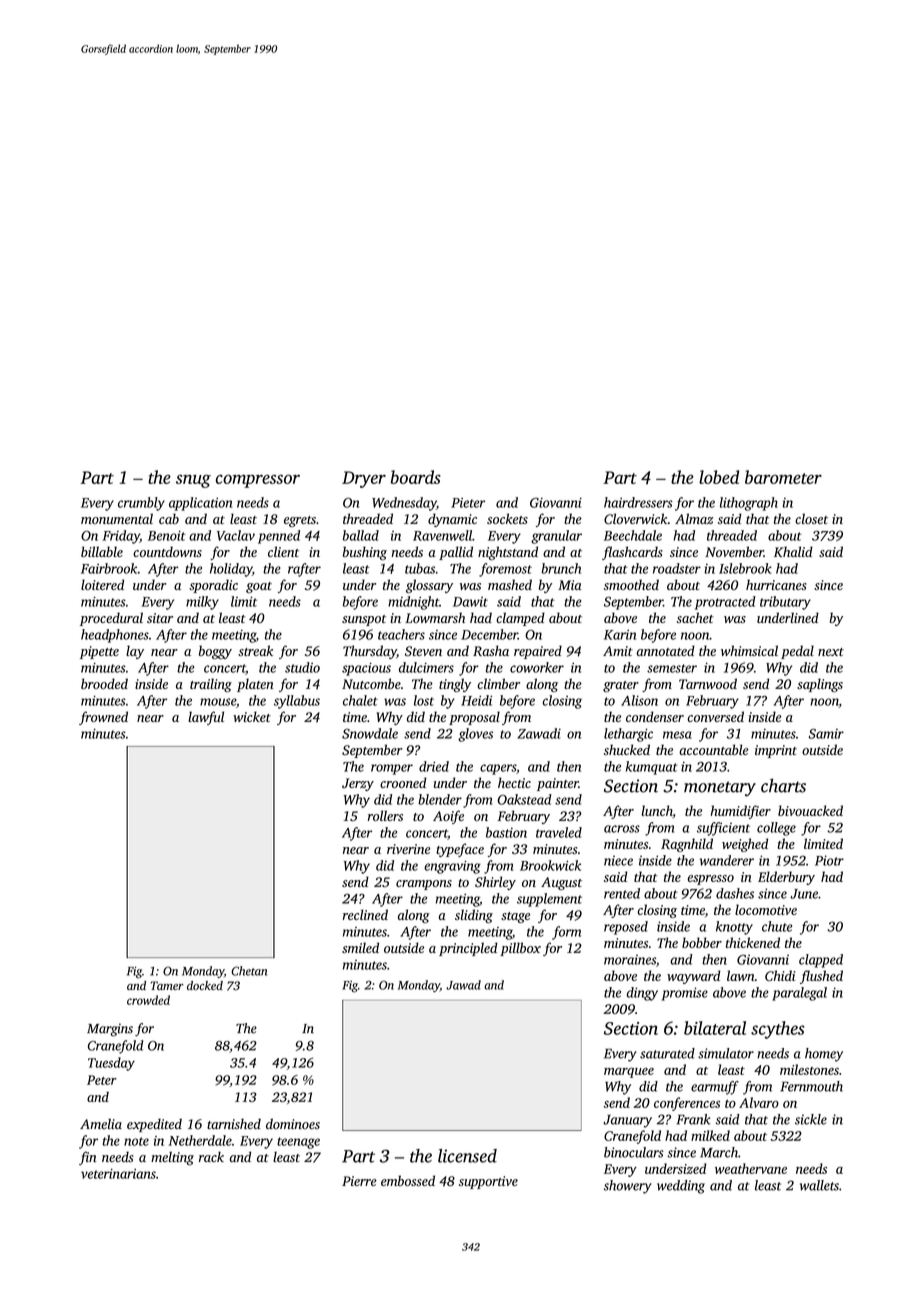  I want to click on rollers, so click(385, 815).
